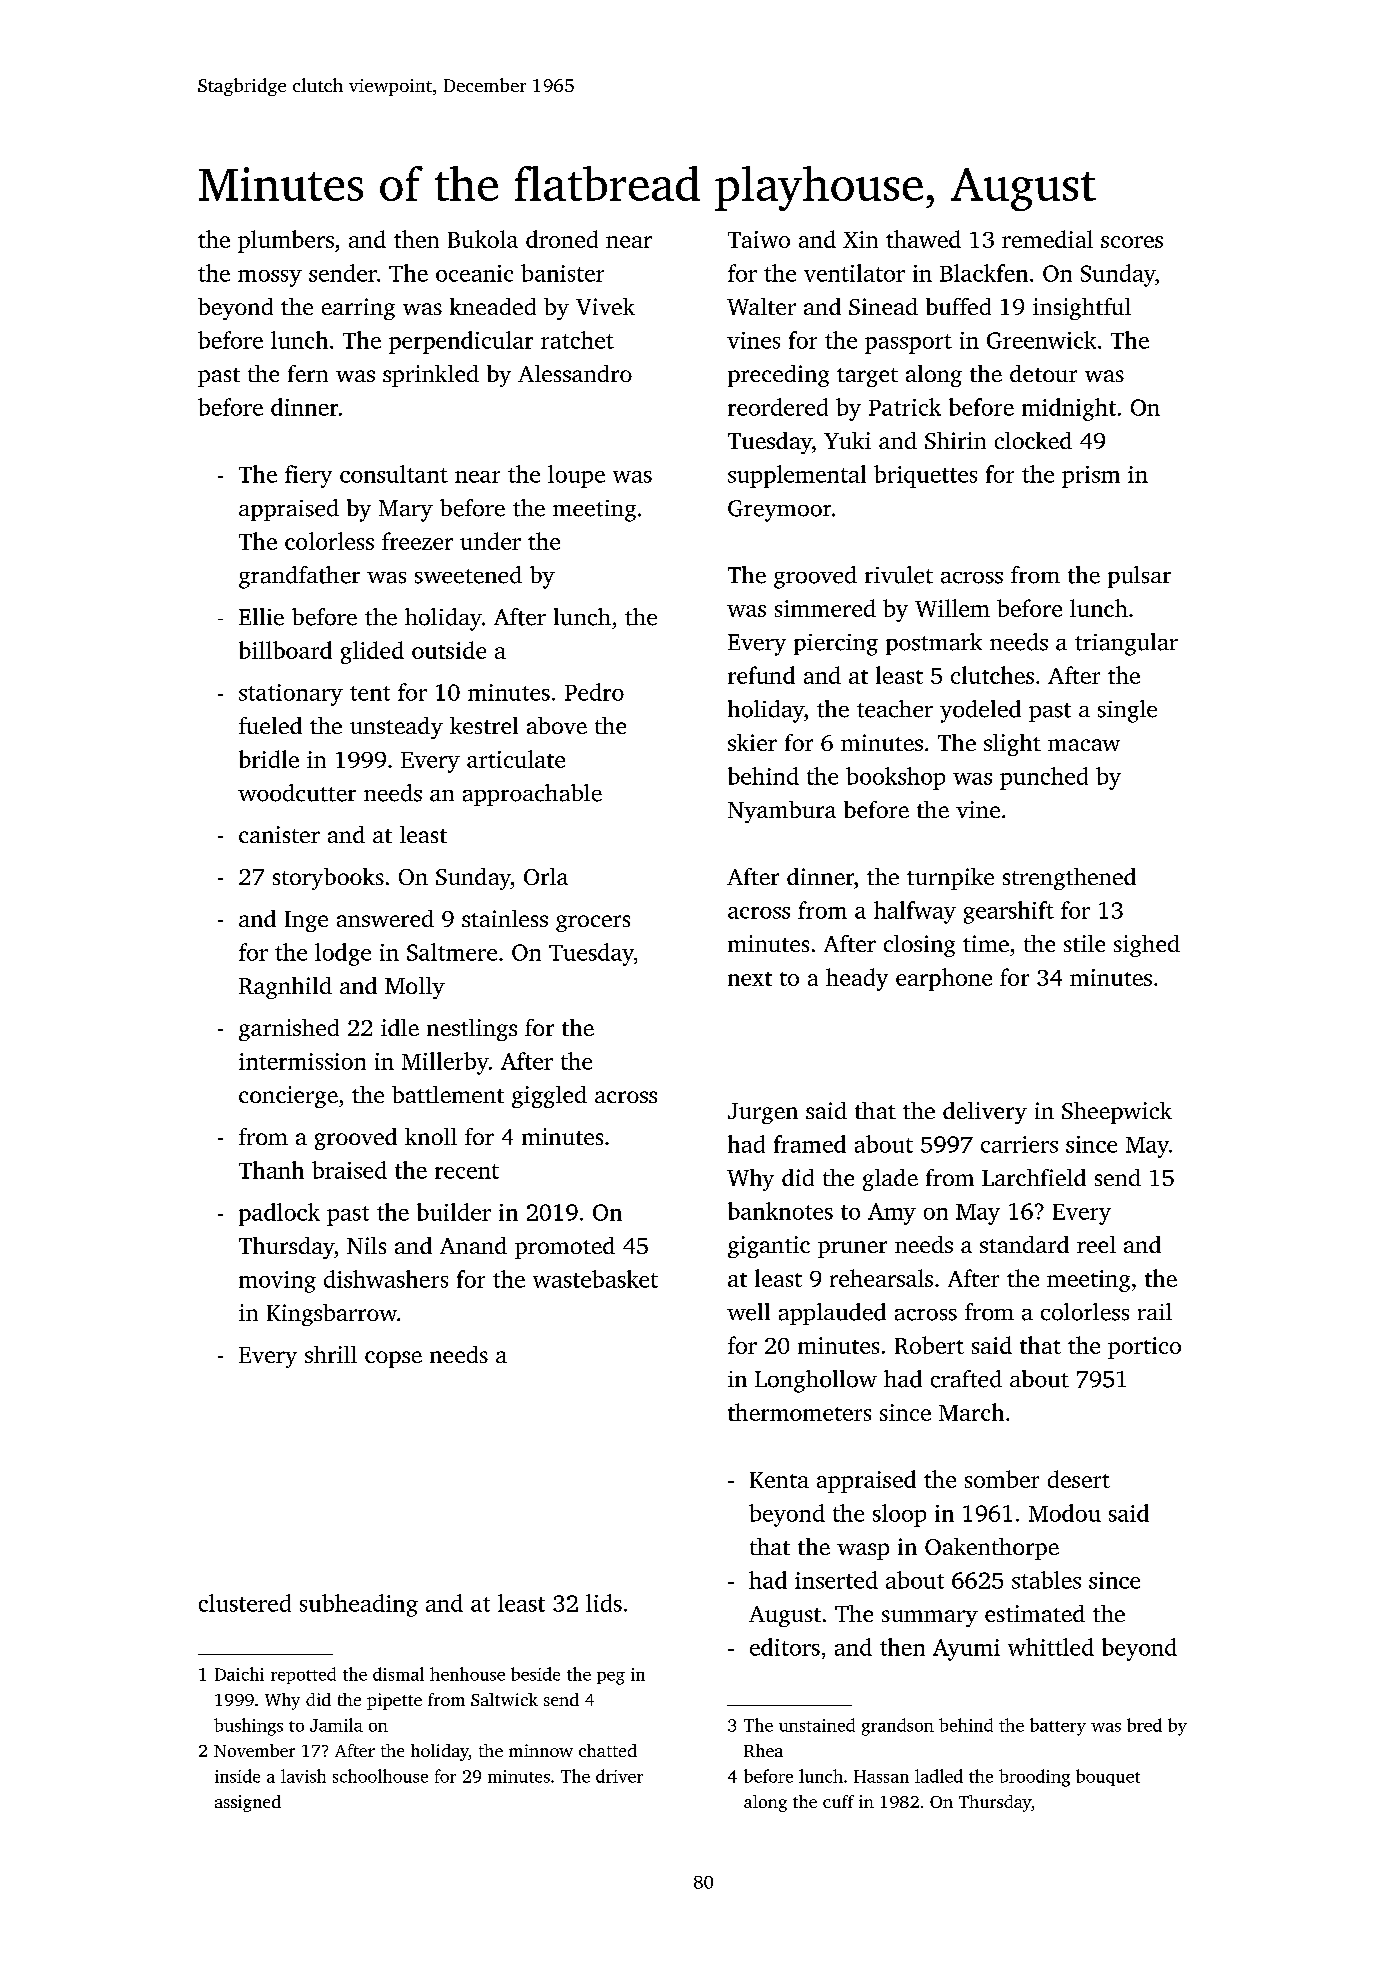 This page has height=1969, width=1386. I want to click on skier, so click(752, 742).
